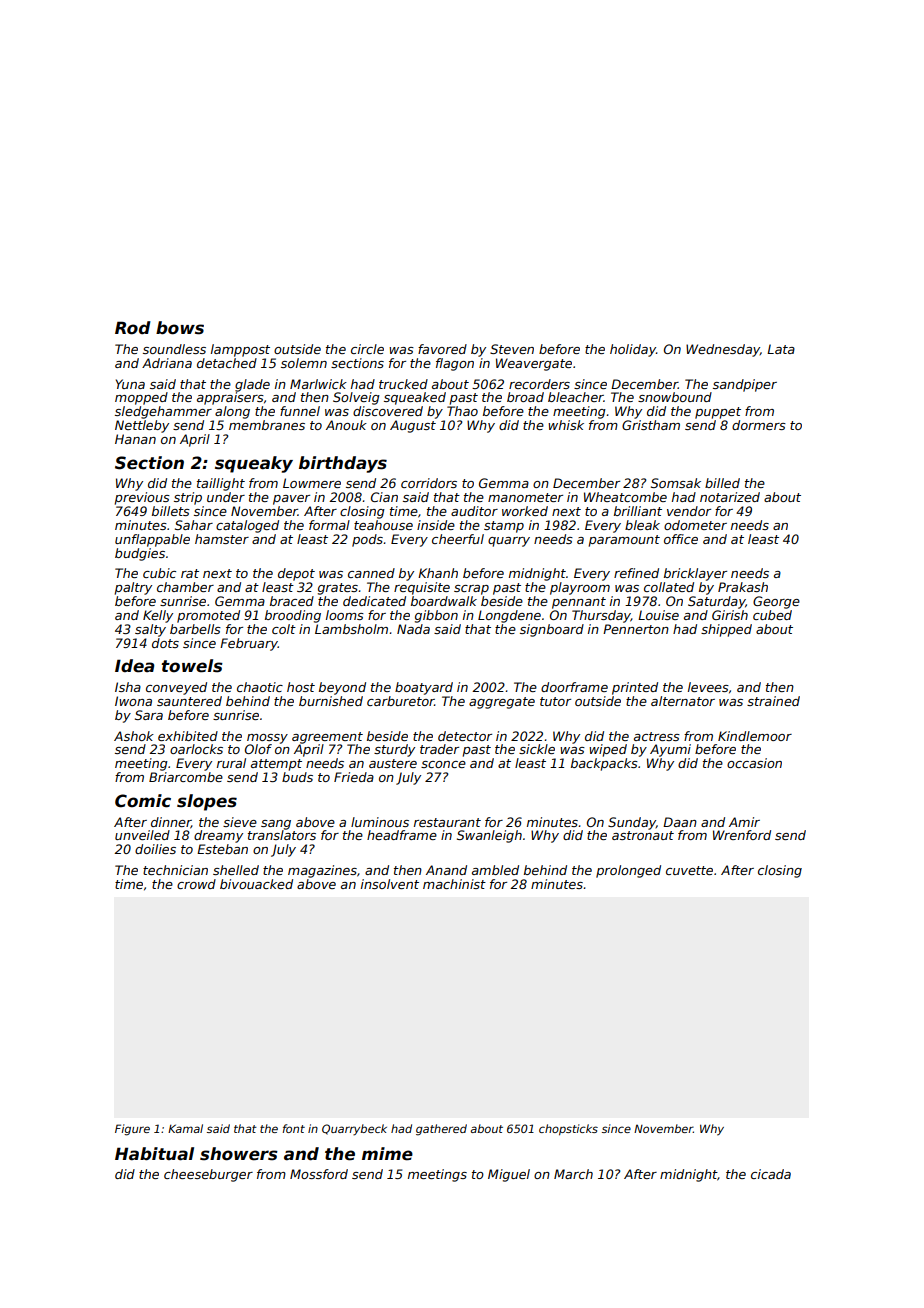  Describe the element at coordinates (755, 736) in the screenshot. I see `Kindlemoor` at that location.
